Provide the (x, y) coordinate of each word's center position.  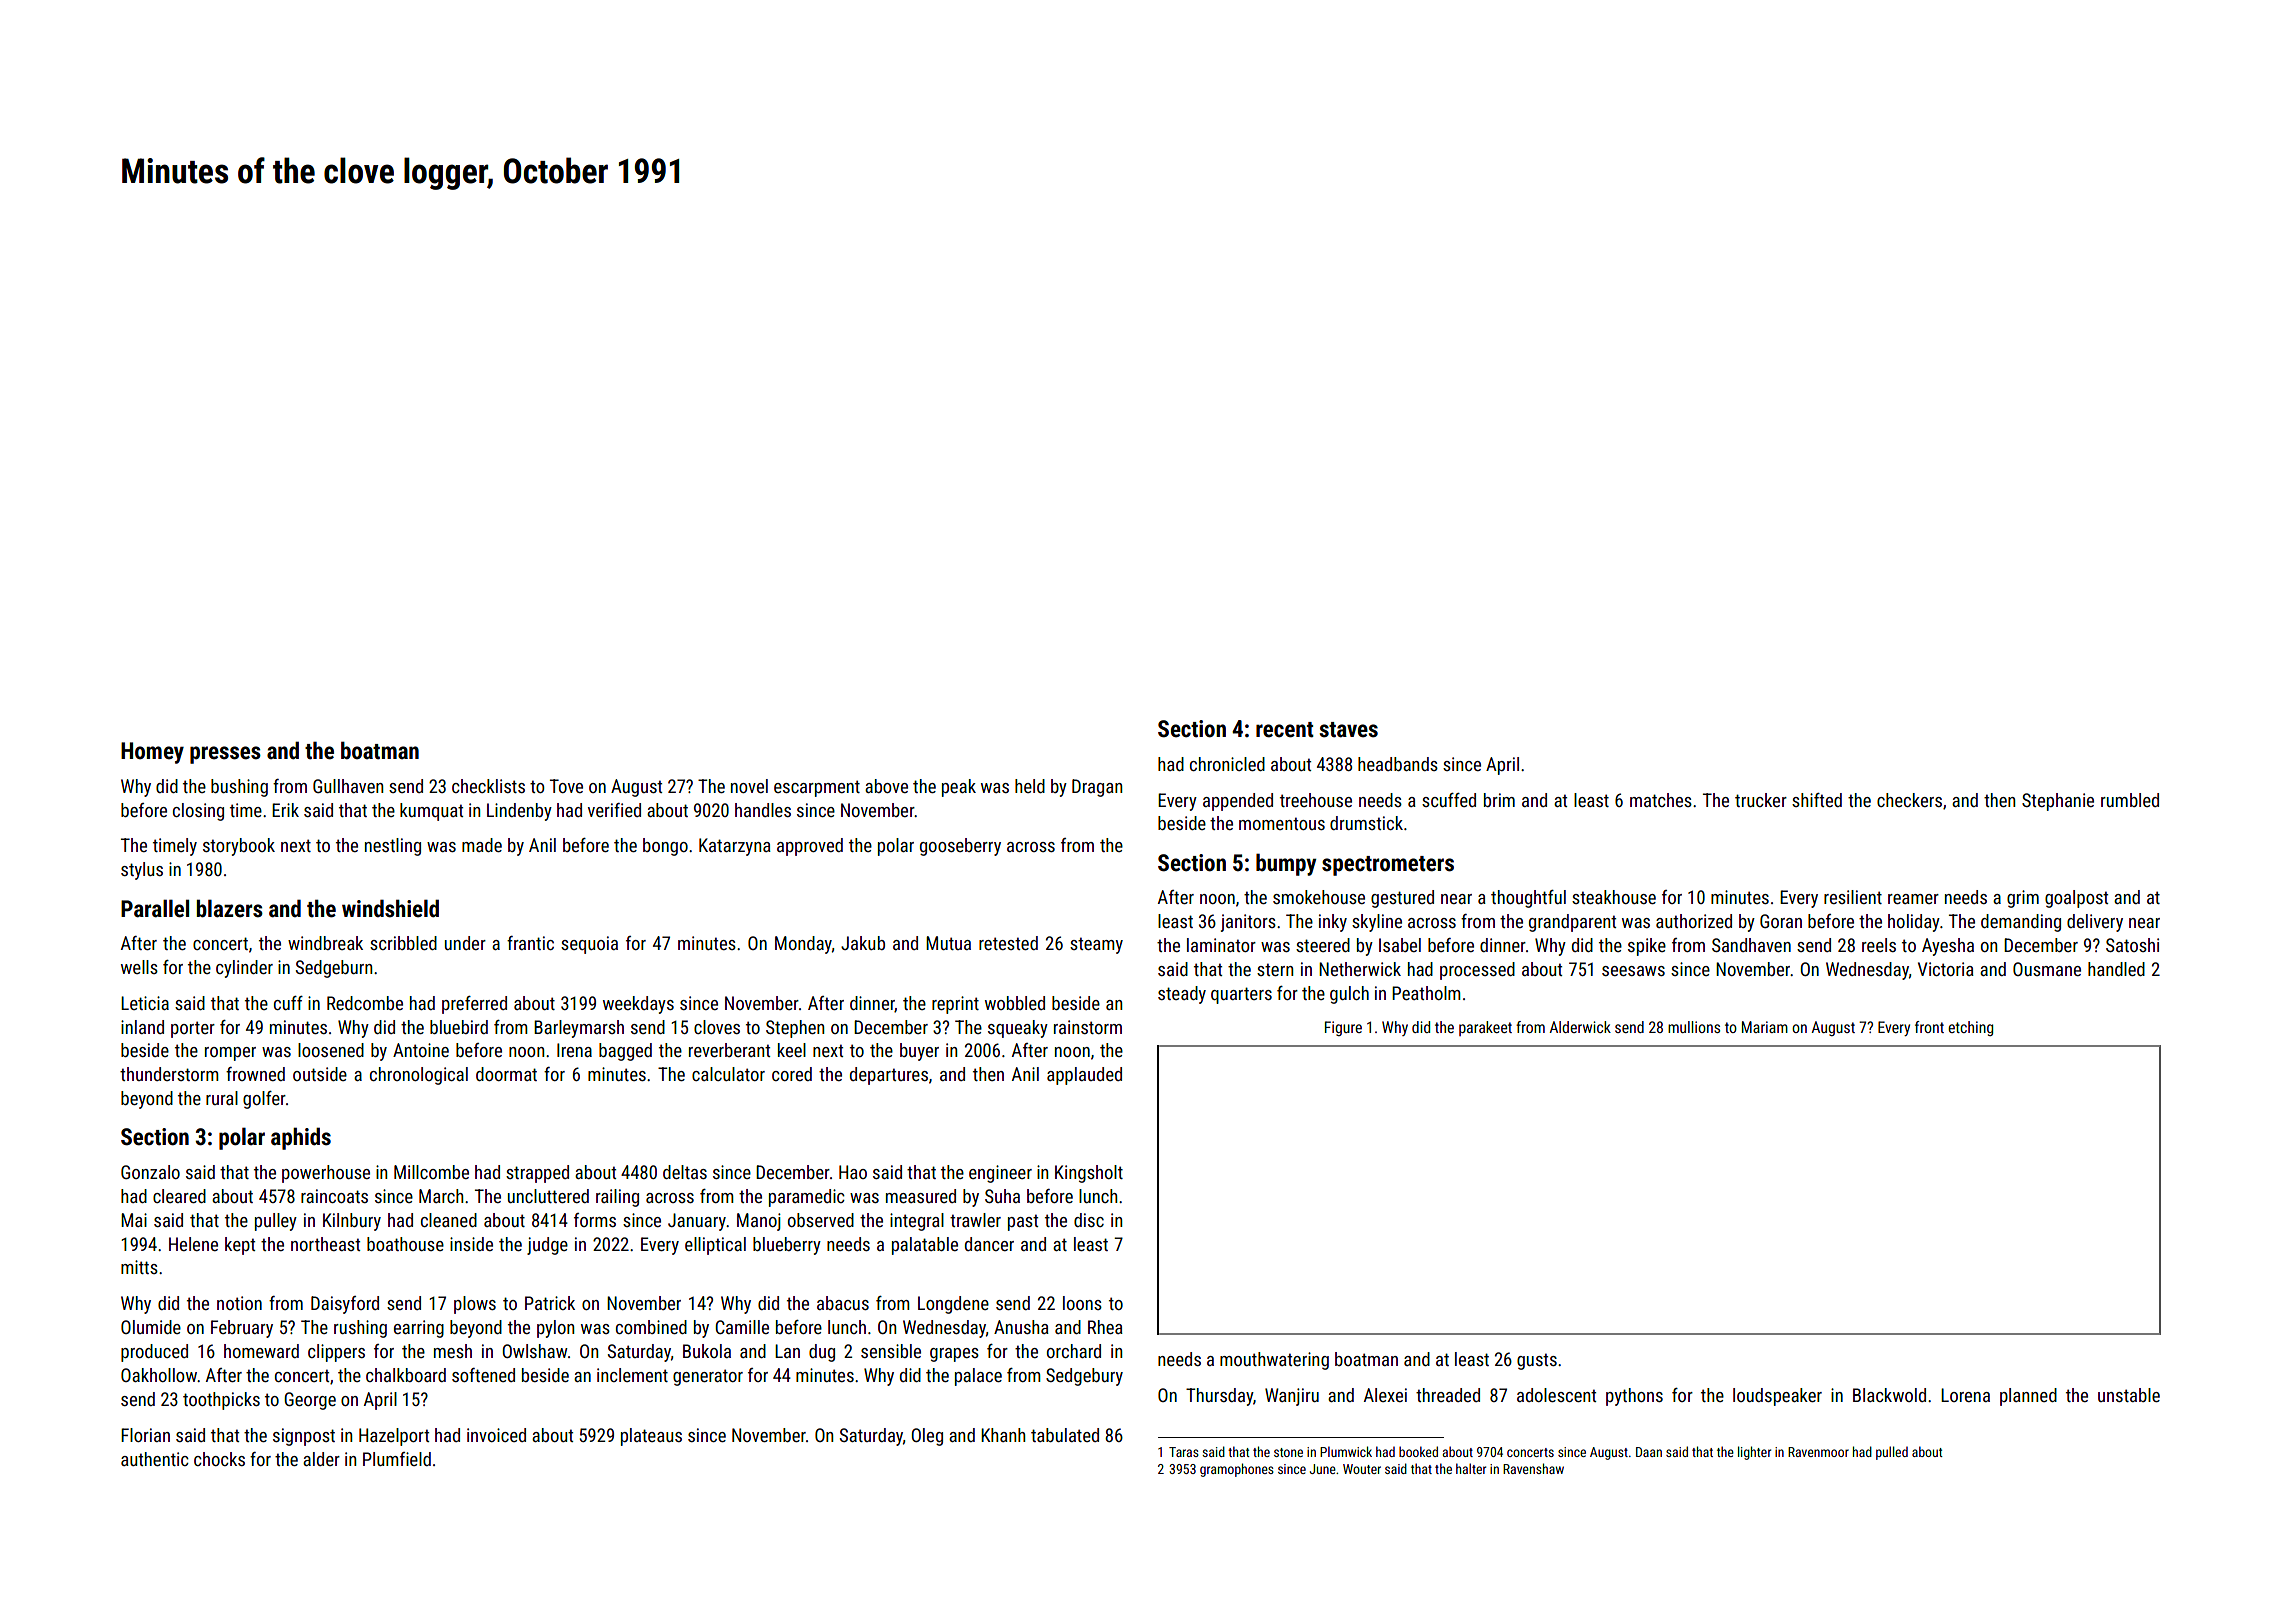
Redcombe (365, 1003)
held (1030, 786)
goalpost (2076, 899)
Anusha (1021, 1327)
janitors (1248, 923)
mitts (139, 1267)
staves (1348, 730)
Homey (152, 753)
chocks (219, 1459)
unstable (2129, 1395)
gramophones (1237, 1470)
